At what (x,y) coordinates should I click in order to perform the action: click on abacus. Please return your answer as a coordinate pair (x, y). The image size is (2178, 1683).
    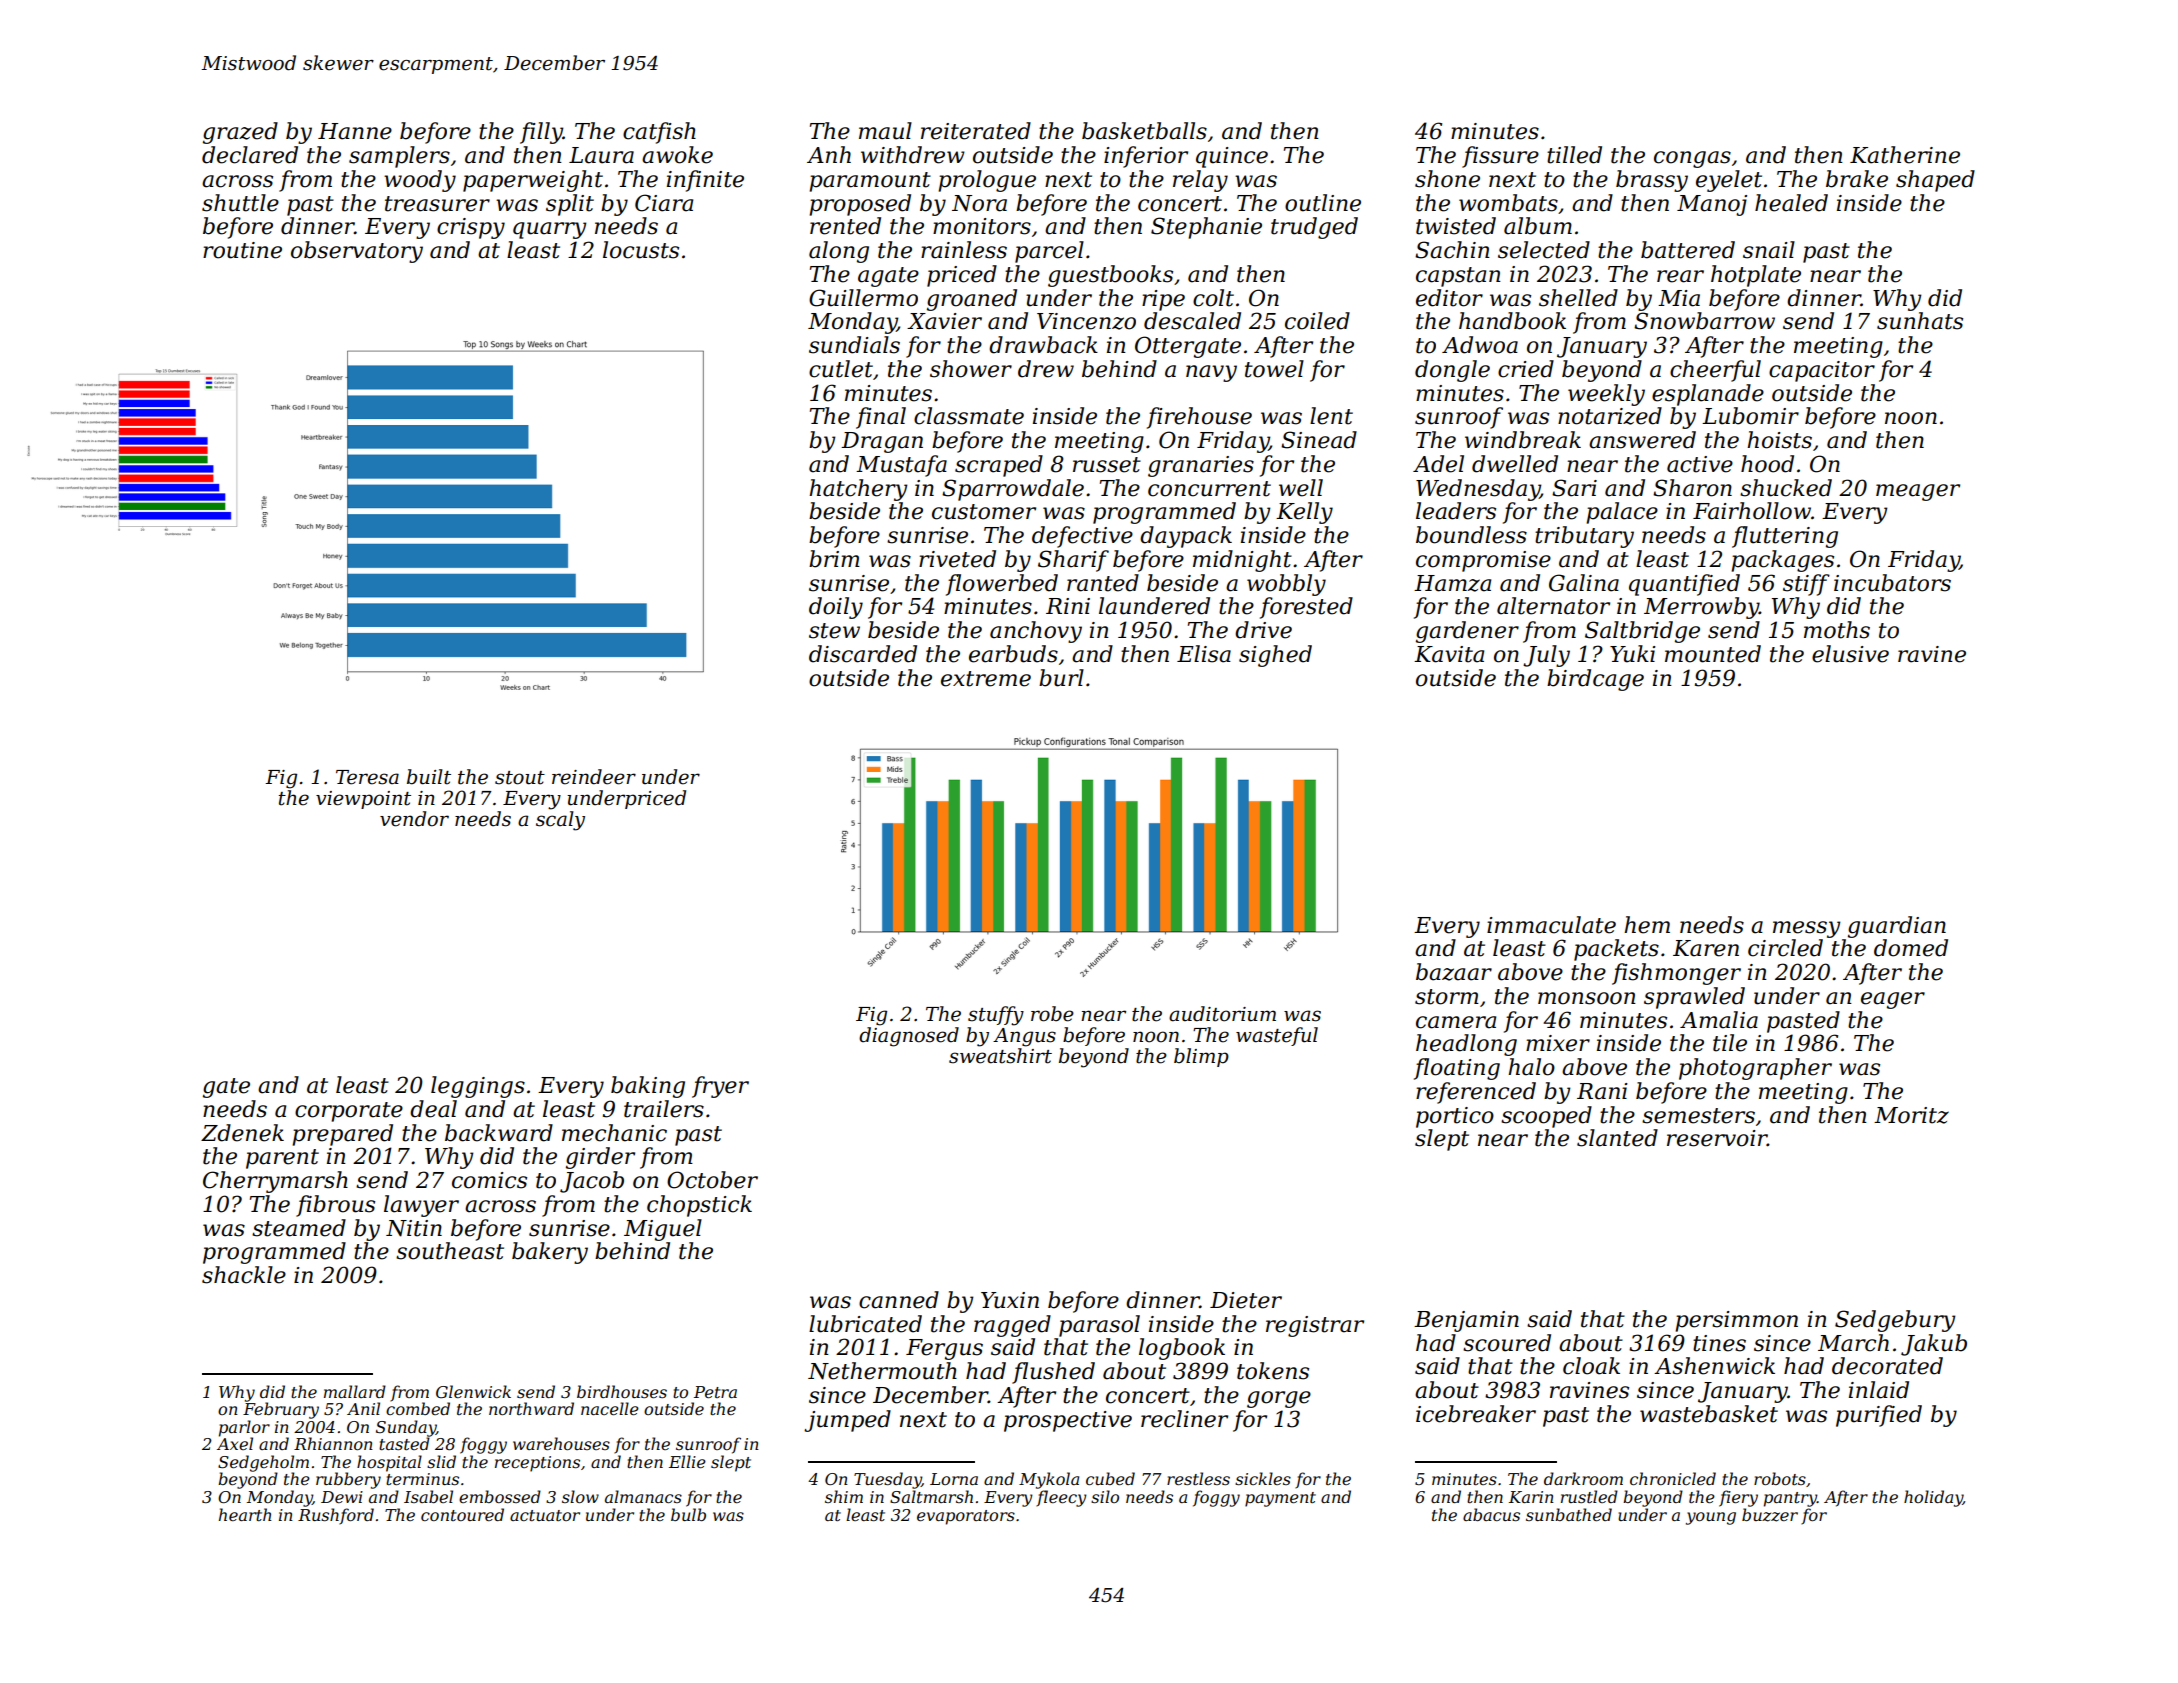
    Looking at the image, I should click on (1491, 1514).
